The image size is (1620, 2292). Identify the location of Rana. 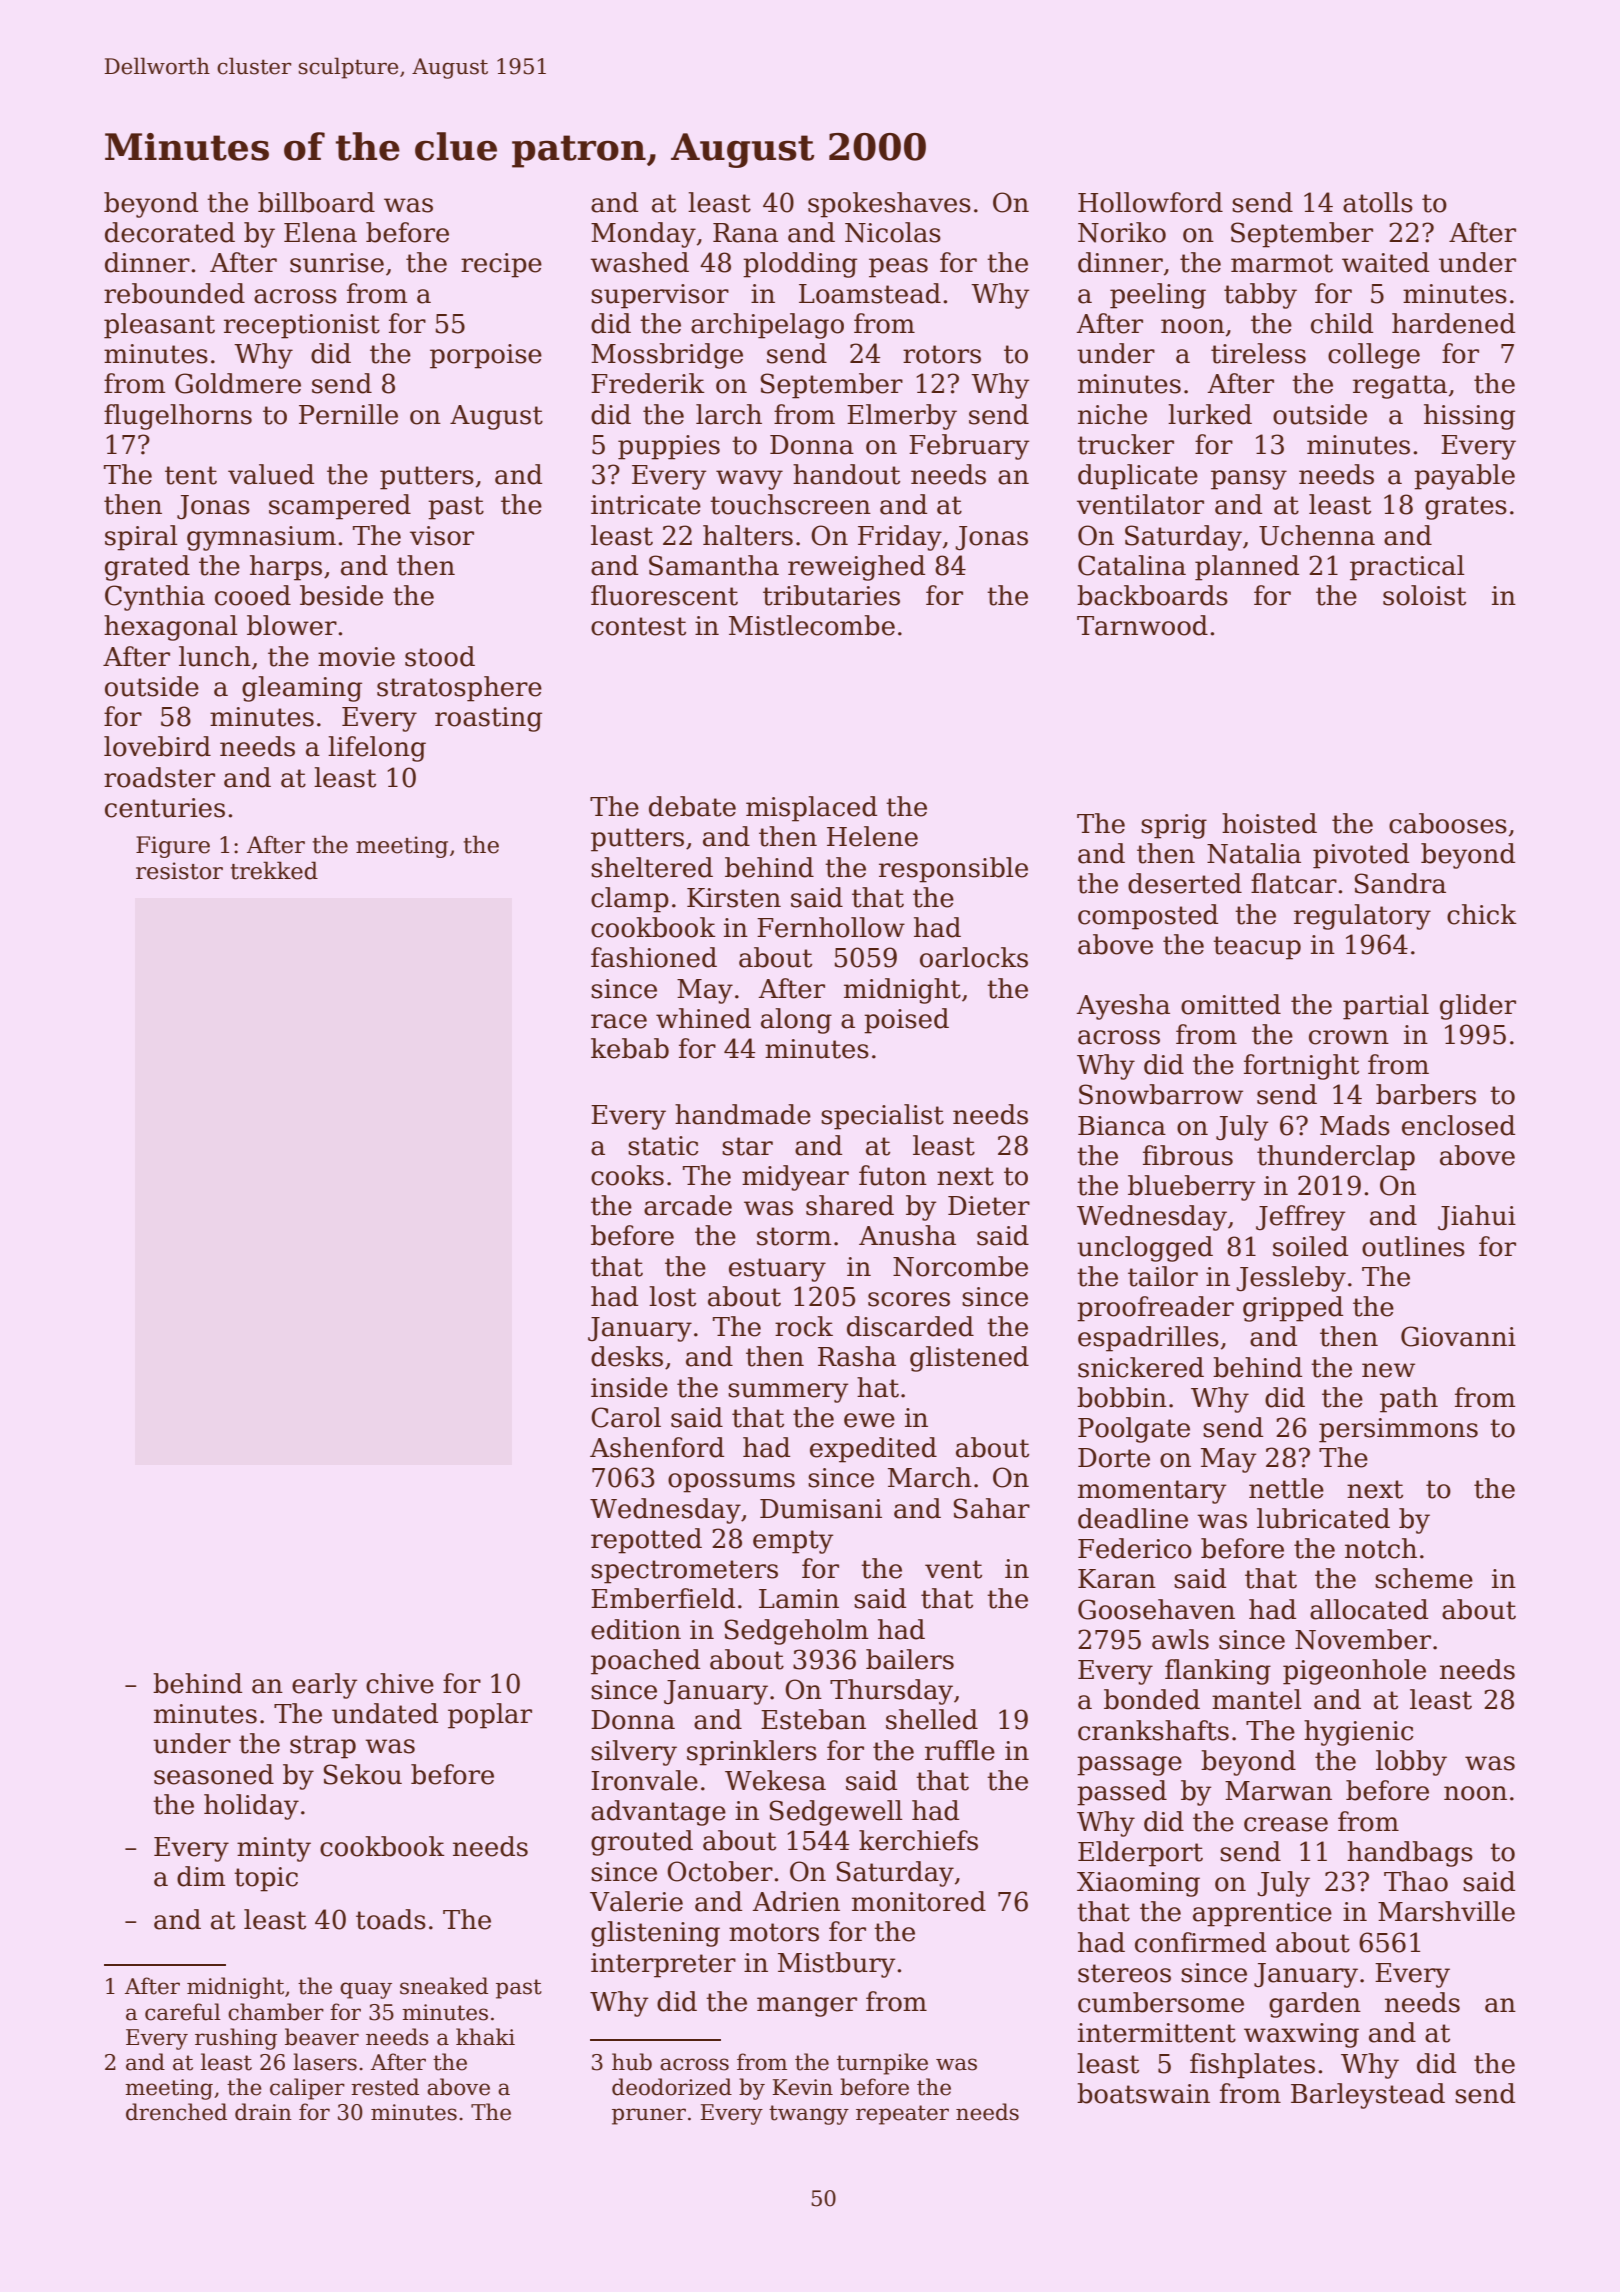
(745, 233).
